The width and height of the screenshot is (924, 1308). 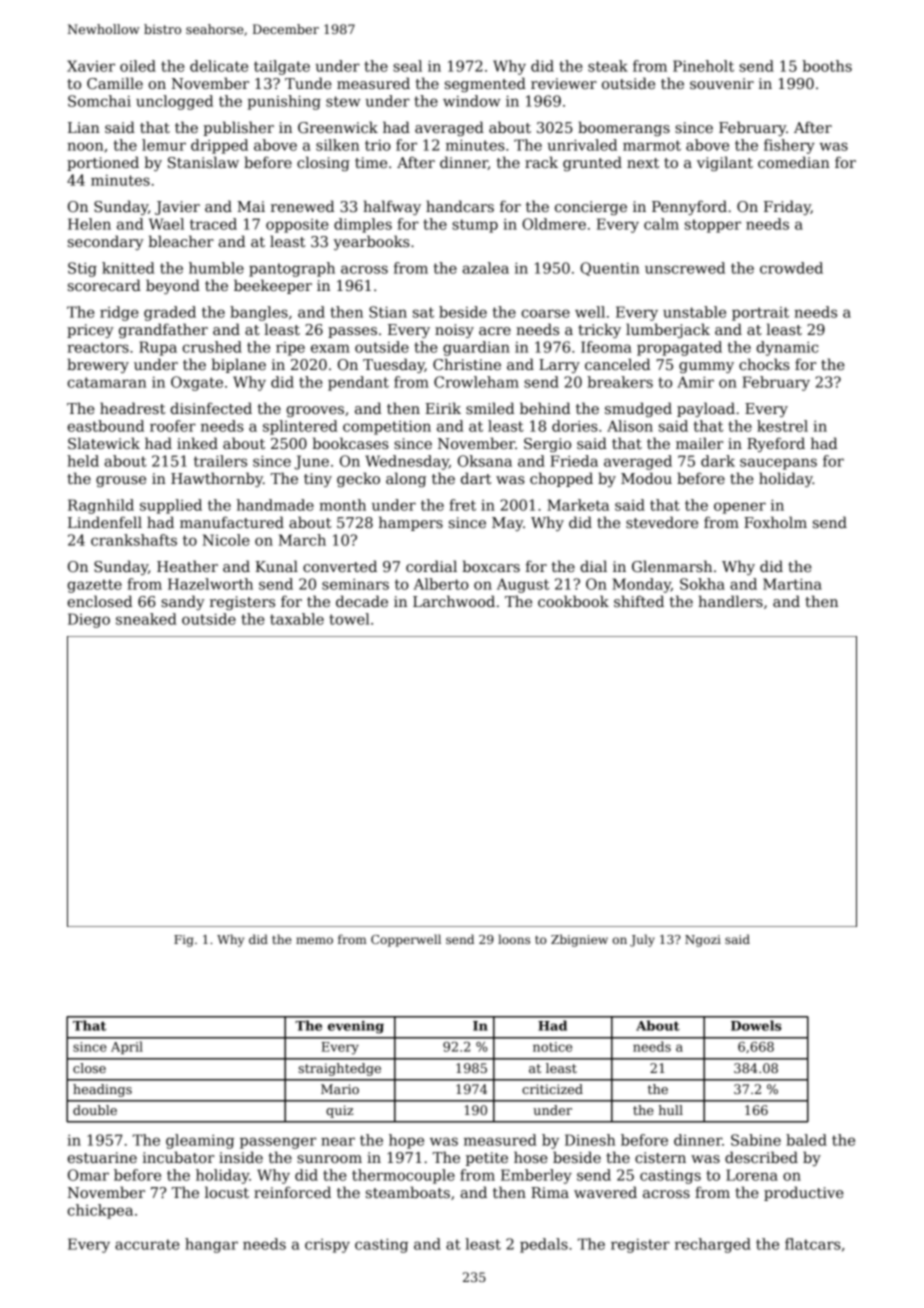 I want to click on booths, so click(x=827, y=66).
